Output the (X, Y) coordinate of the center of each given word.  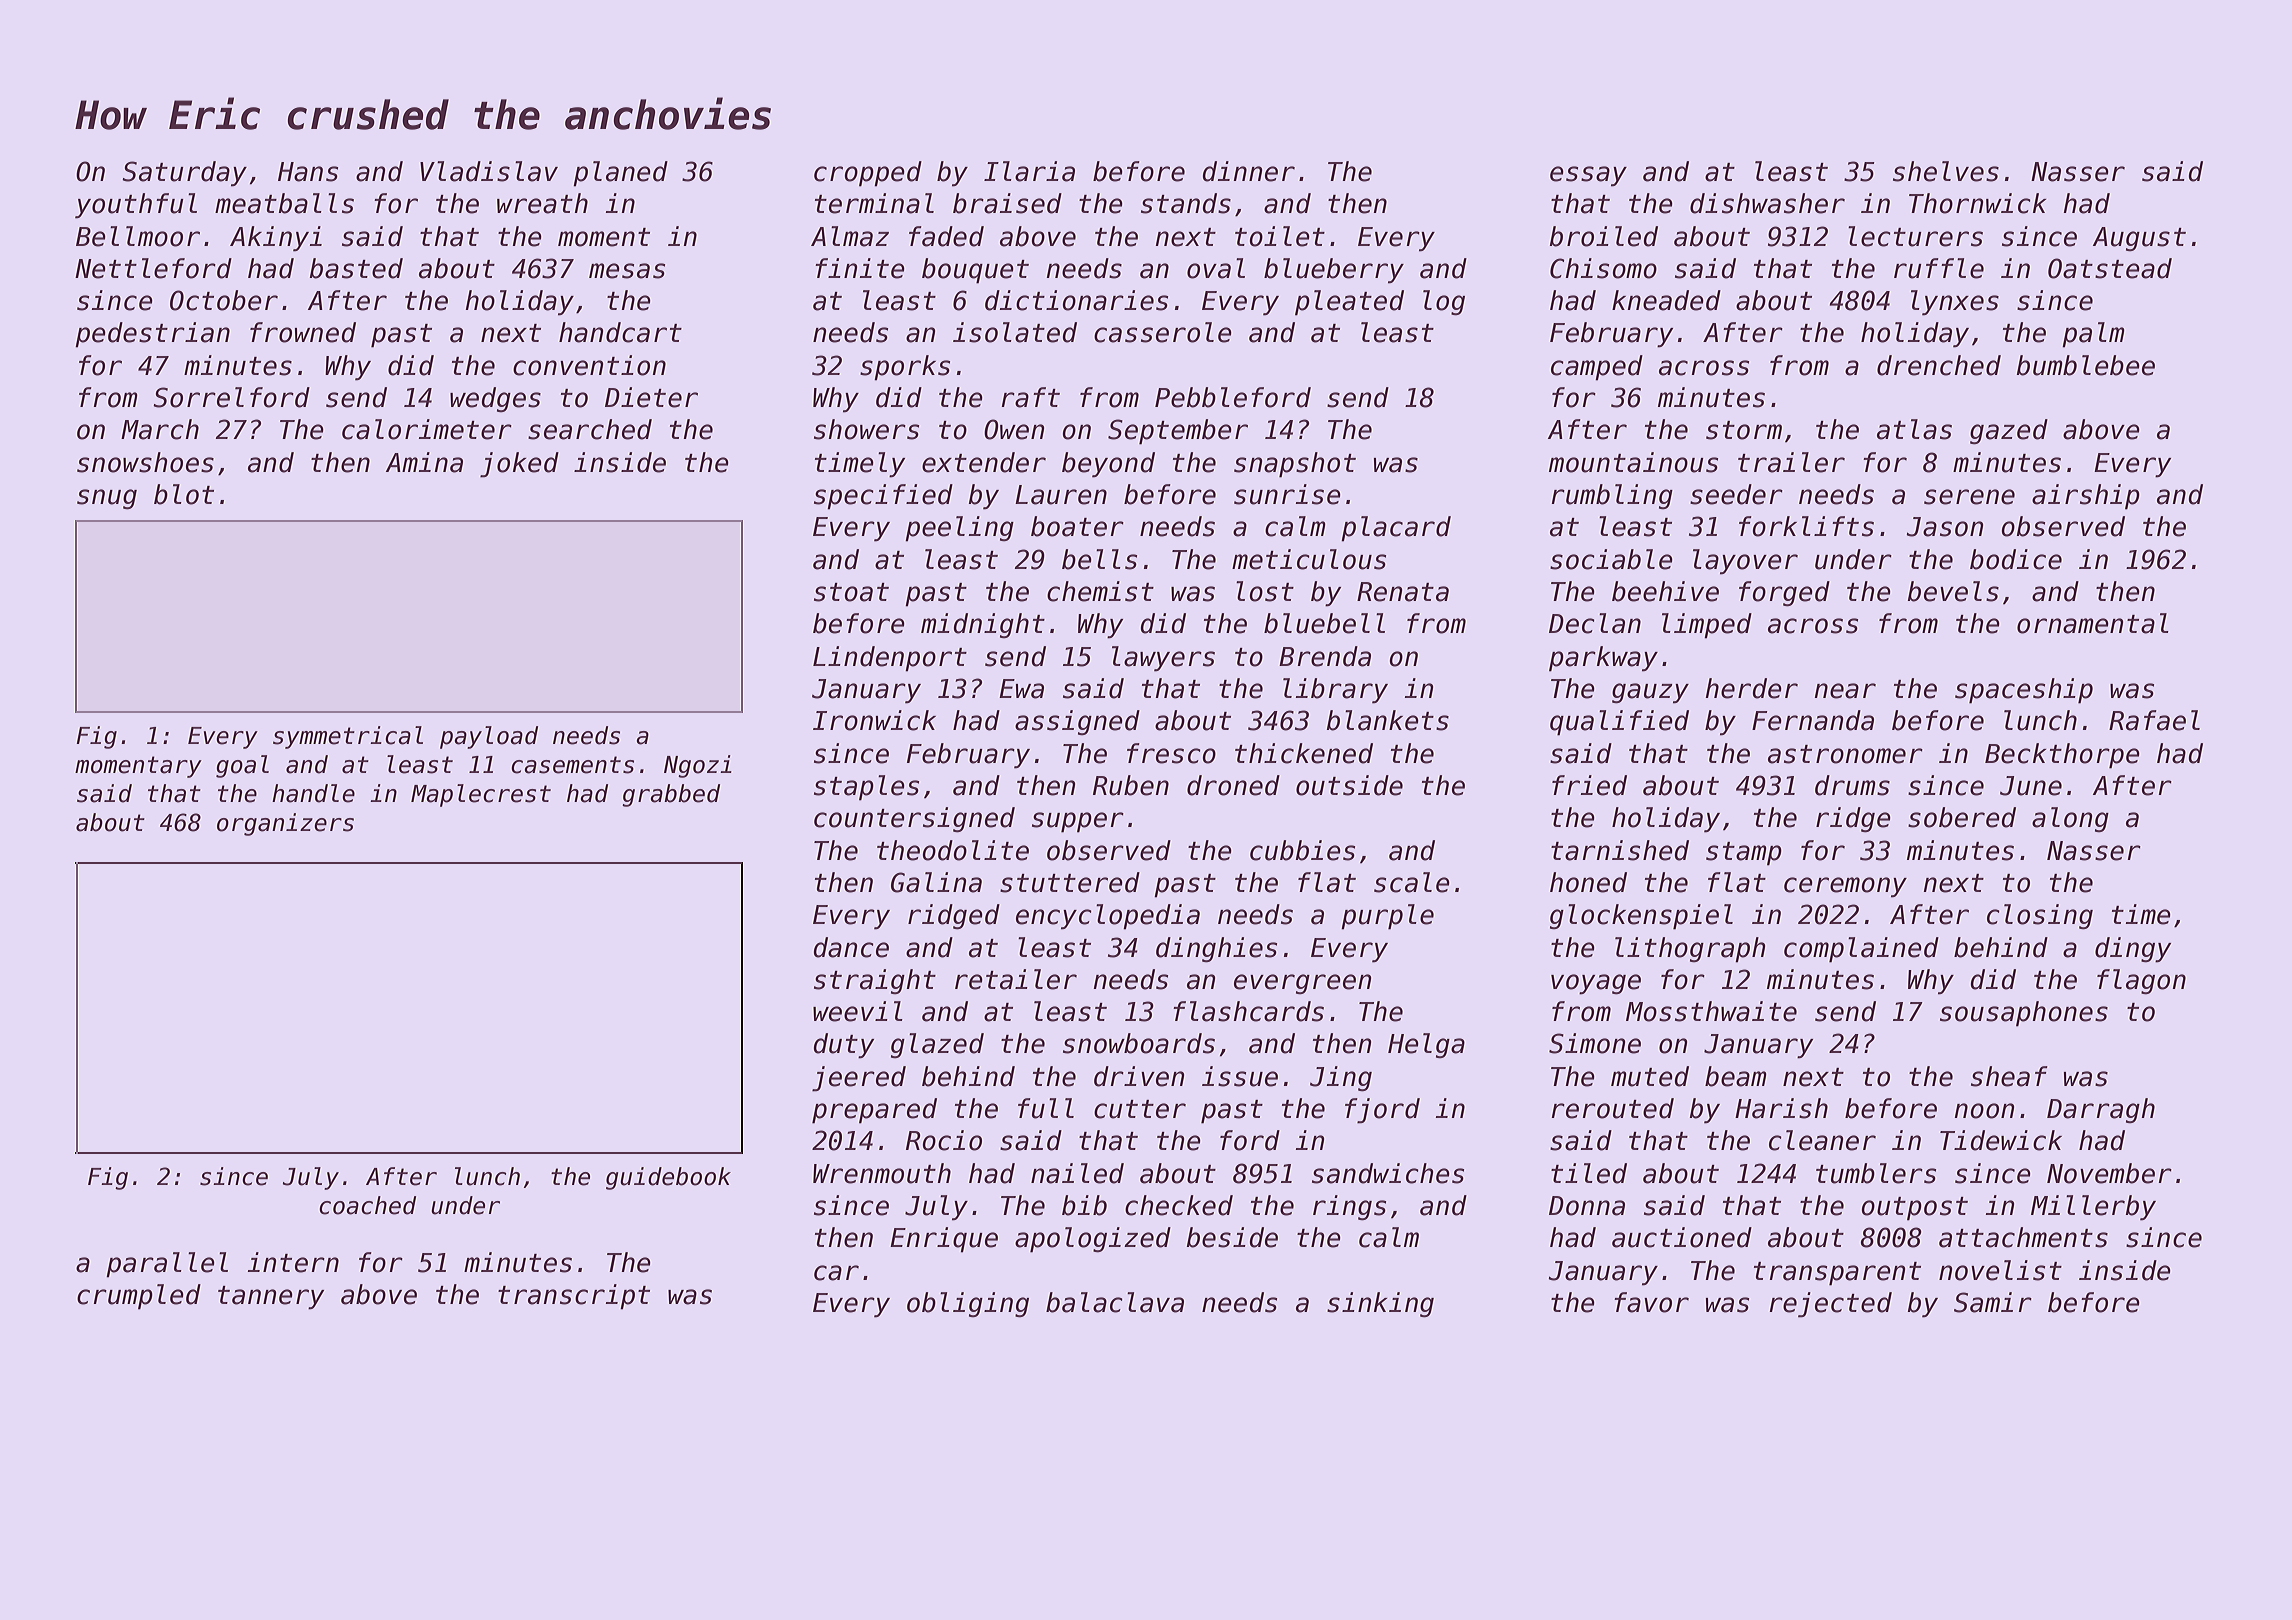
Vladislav (489, 171)
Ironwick (874, 720)
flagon (2141, 982)
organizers (285, 824)
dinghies (1216, 950)
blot (184, 494)
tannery (271, 1298)
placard (1396, 529)
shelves (1946, 171)
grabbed (671, 795)
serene (1969, 497)
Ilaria (1029, 171)
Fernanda (1813, 720)
